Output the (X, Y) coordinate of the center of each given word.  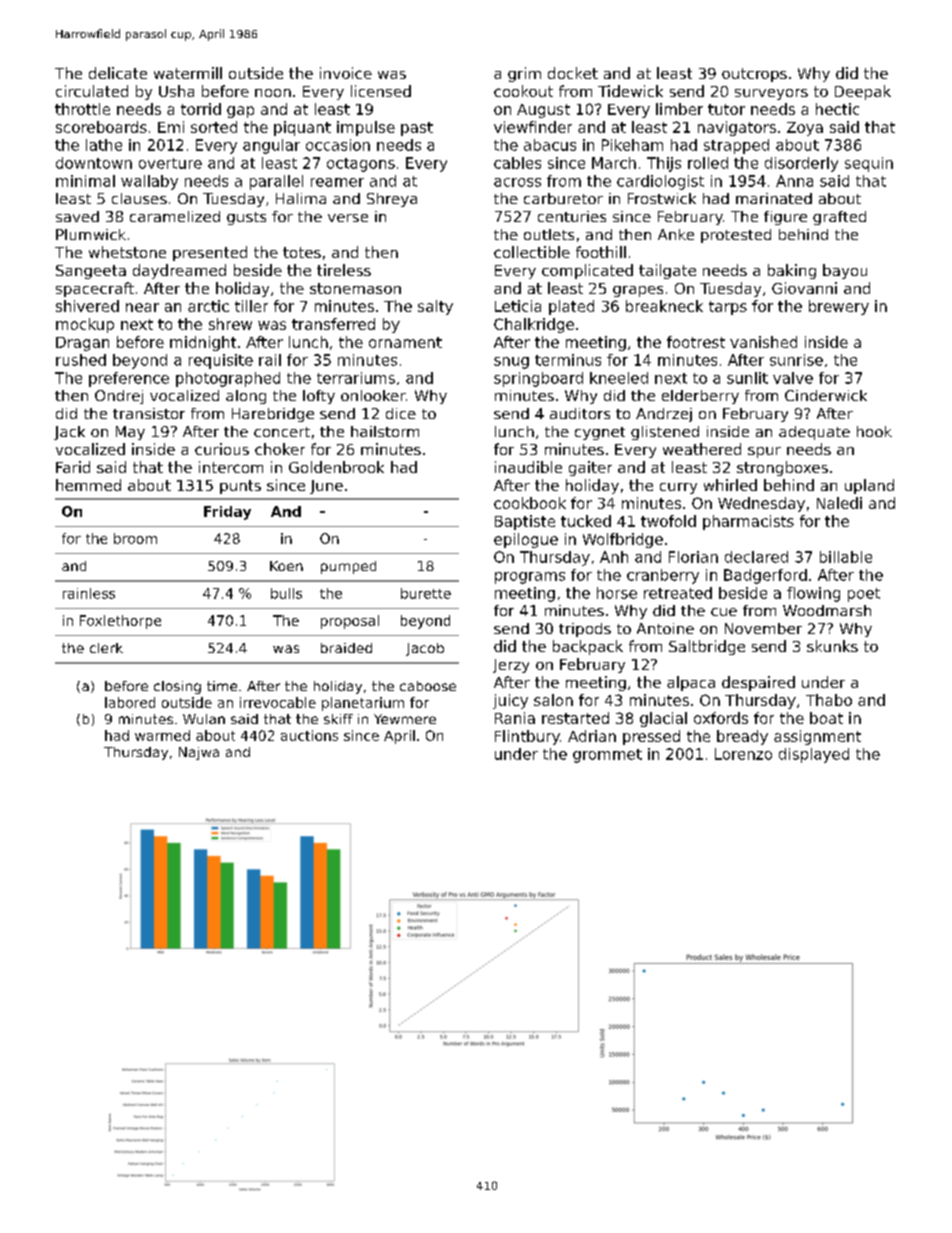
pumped (348, 567)
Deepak (863, 92)
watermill (188, 73)
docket (573, 73)
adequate (814, 433)
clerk (106, 648)
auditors (580, 413)
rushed (81, 360)
